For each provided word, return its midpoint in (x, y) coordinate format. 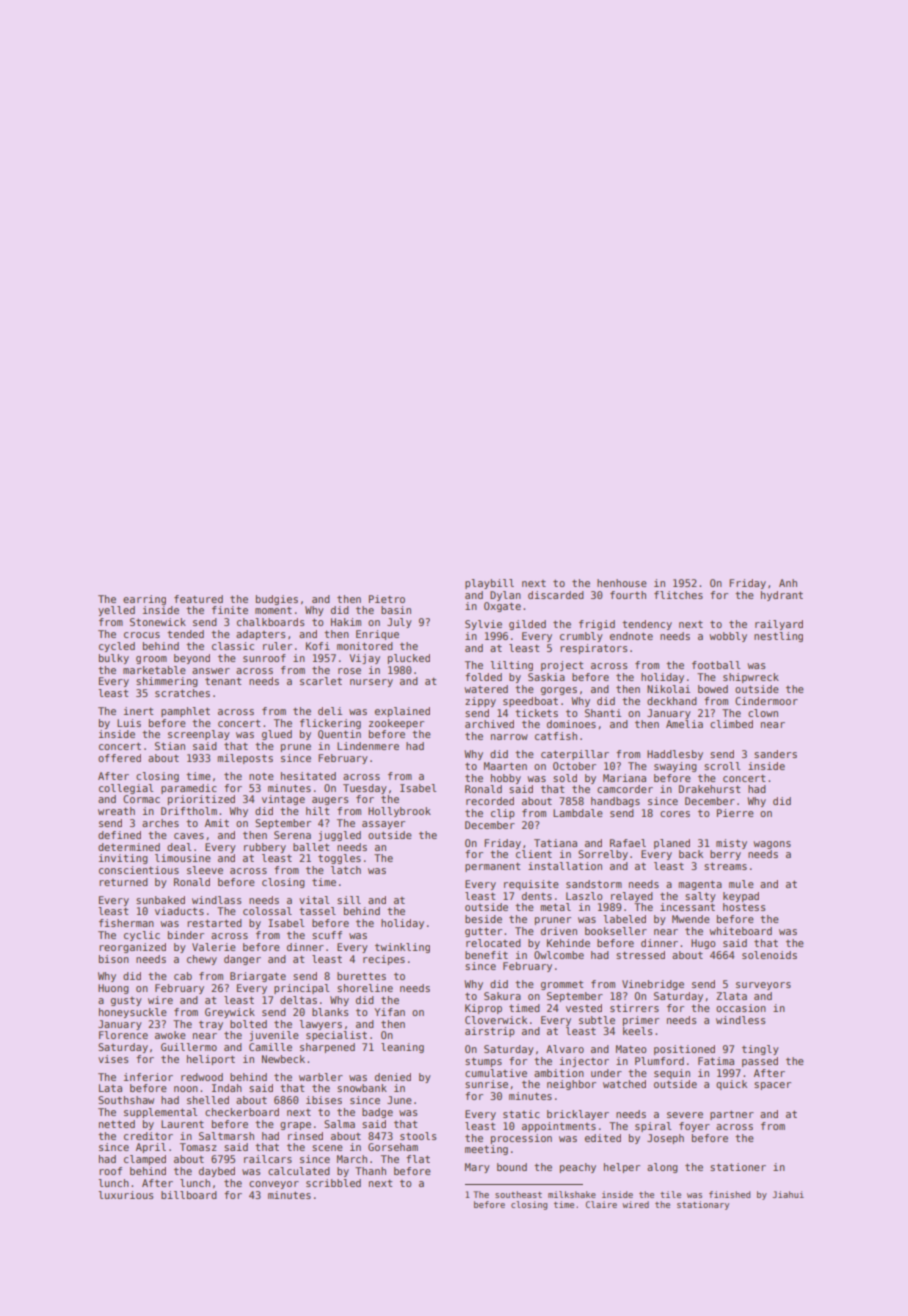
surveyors (763, 986)
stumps (483, 1062)
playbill (489, 584)
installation (565, 866)
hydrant (782, 596)
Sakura (502, 996)
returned (123, 882)
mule (741, 884)
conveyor (274, 1185)
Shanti (603, 713)
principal (301, 989)
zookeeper (396, 724)
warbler (321, 1077)
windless (741, 1020)
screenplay (199, 735)
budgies (277, 600)
